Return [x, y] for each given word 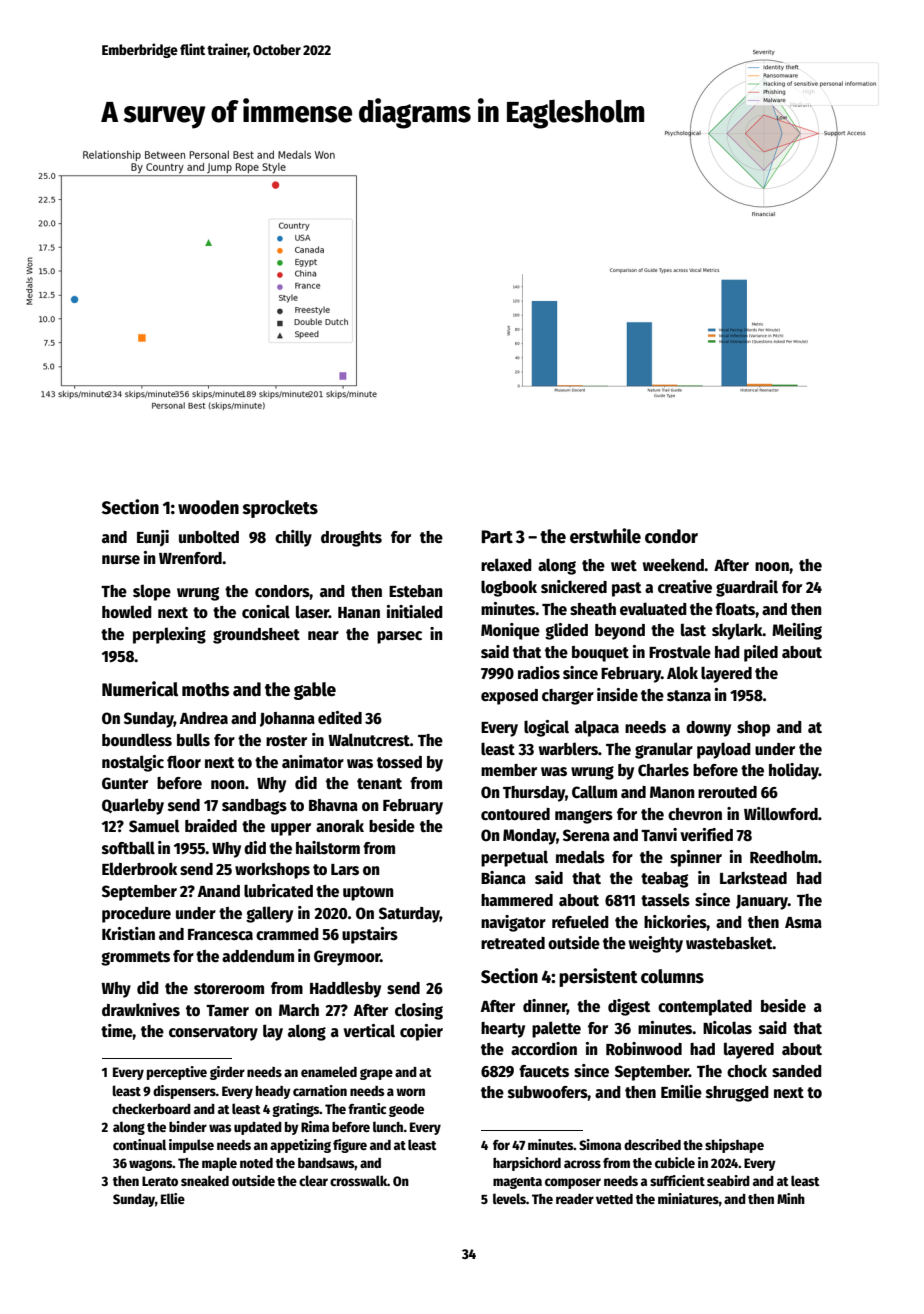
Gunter [125, 783]
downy [708, 729]
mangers [584, 817]
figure [350, 1146]
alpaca [597, 728]
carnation [320, 1090]
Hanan [359, 612]
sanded [797, 1071]
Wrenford [190, 558]
